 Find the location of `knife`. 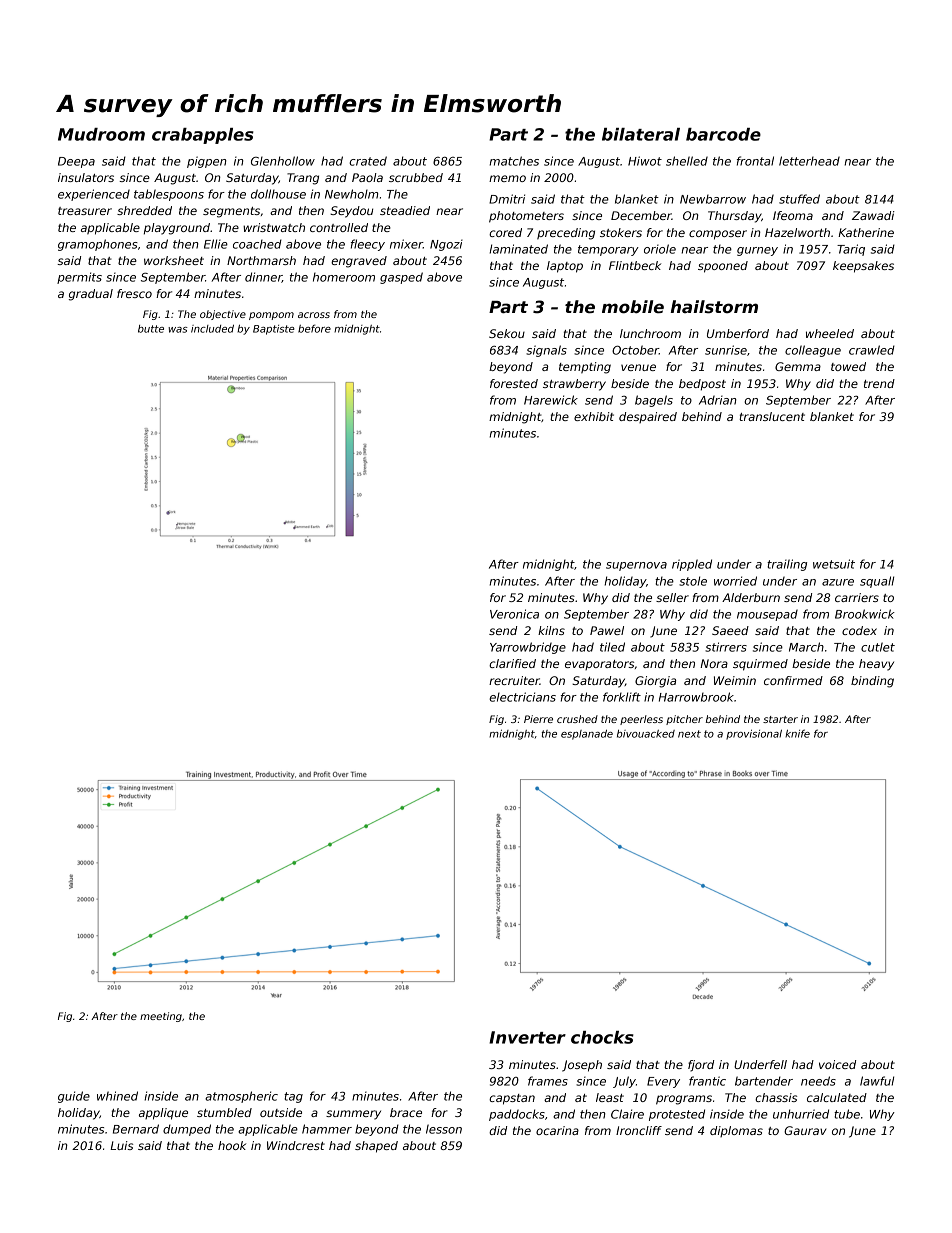

knife is located at coordinates (797, 733).
